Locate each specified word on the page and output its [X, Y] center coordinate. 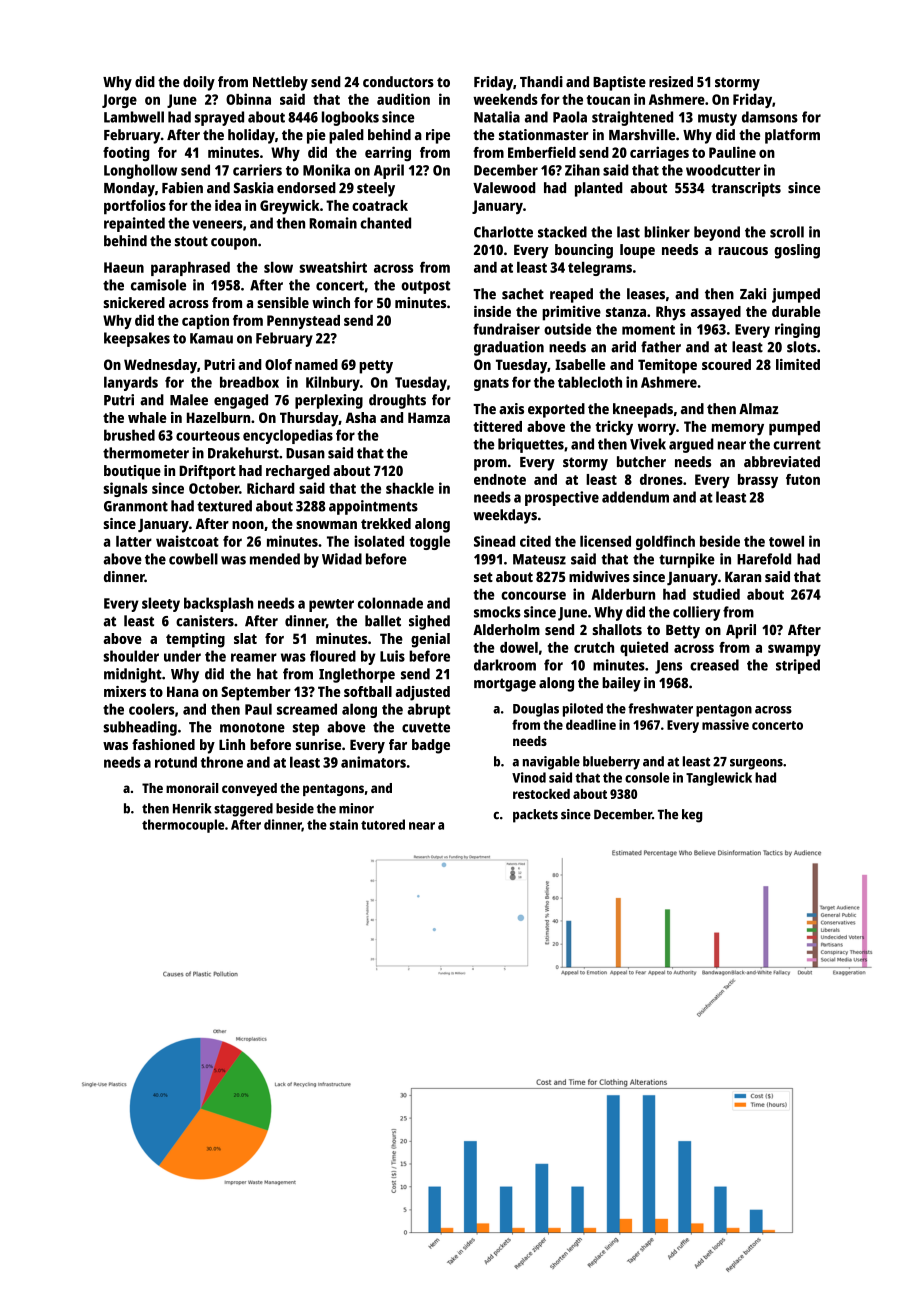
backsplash [219, 604]
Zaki [753, 294]
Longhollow [140, 171]
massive [725, 724]
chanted [385, 223]
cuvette [426, 728]
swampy [794, 650]
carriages [659, 153]
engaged [241, 401]
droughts [397, 401]
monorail [192, 788]
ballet [383, 621]
